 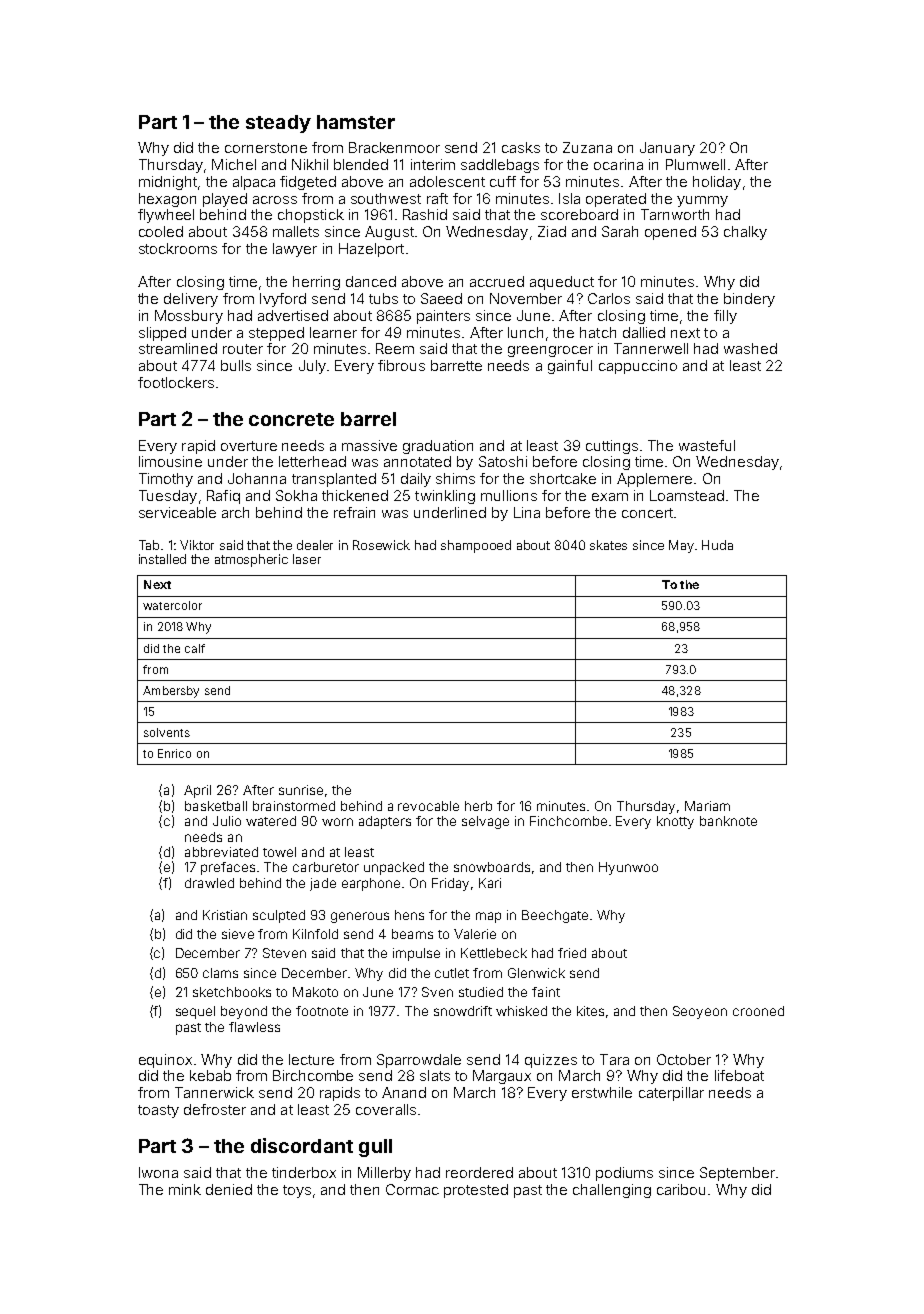 I want to click on toys, so click(x=297, y=1191).
